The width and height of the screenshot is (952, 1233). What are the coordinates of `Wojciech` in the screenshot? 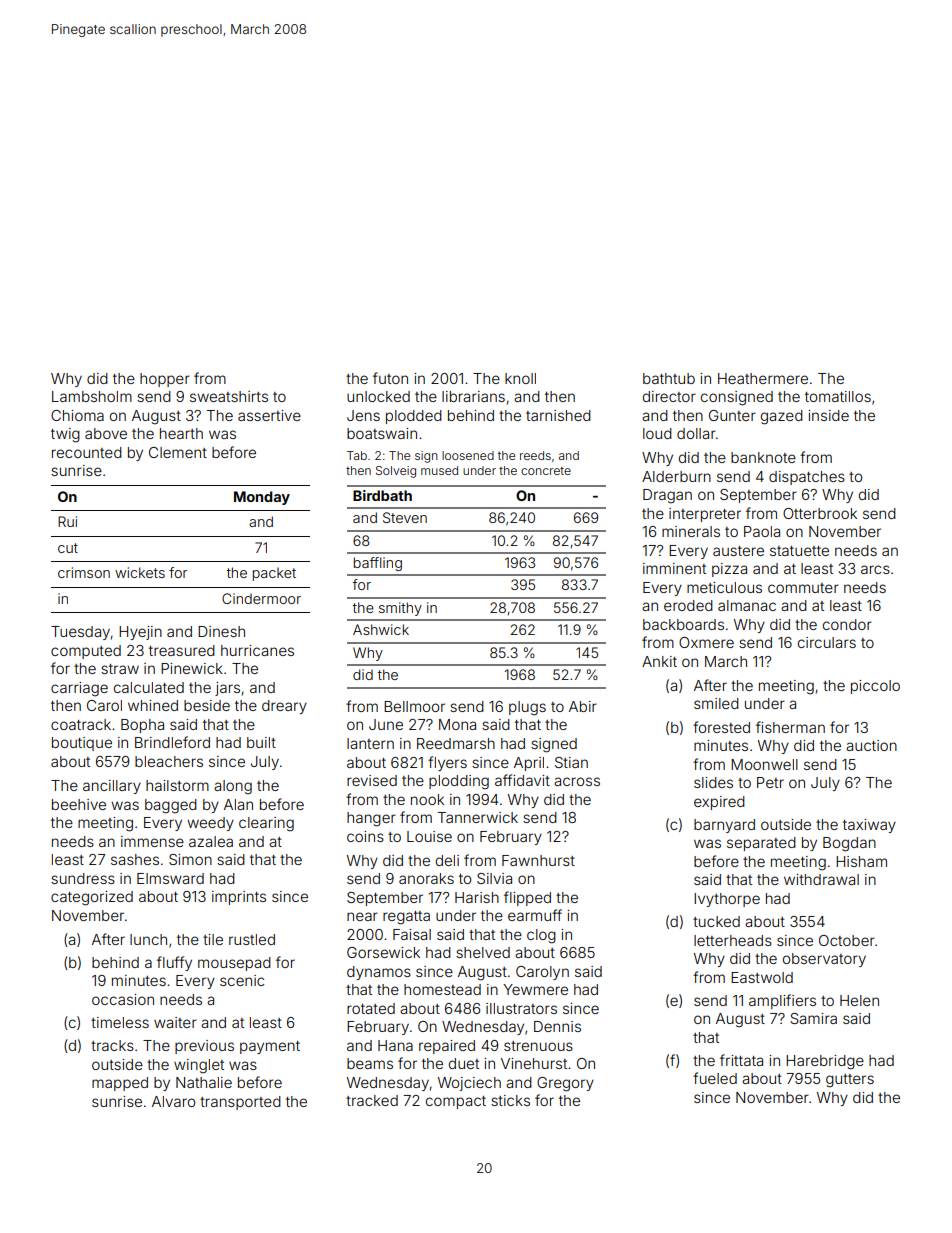 It's located at (469, 1084).
